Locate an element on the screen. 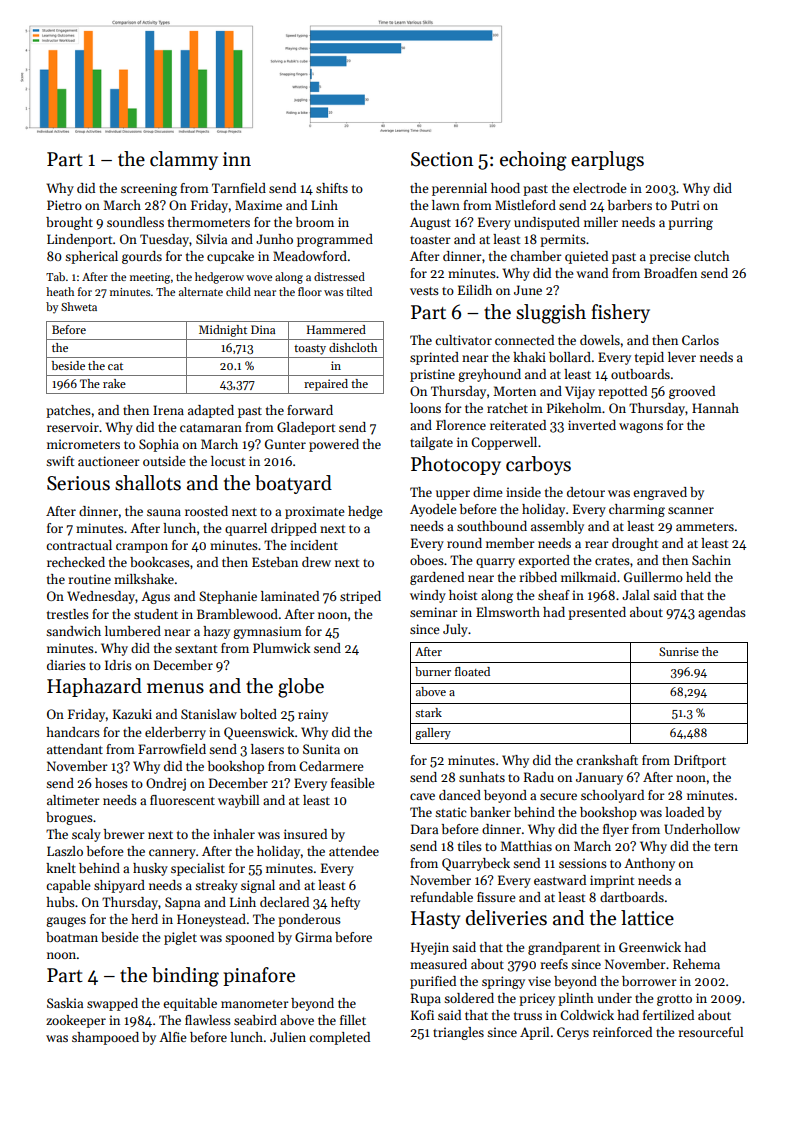 The height and width of the screenshot is (1126, 794). patches is located at coordinates (68, 411).
